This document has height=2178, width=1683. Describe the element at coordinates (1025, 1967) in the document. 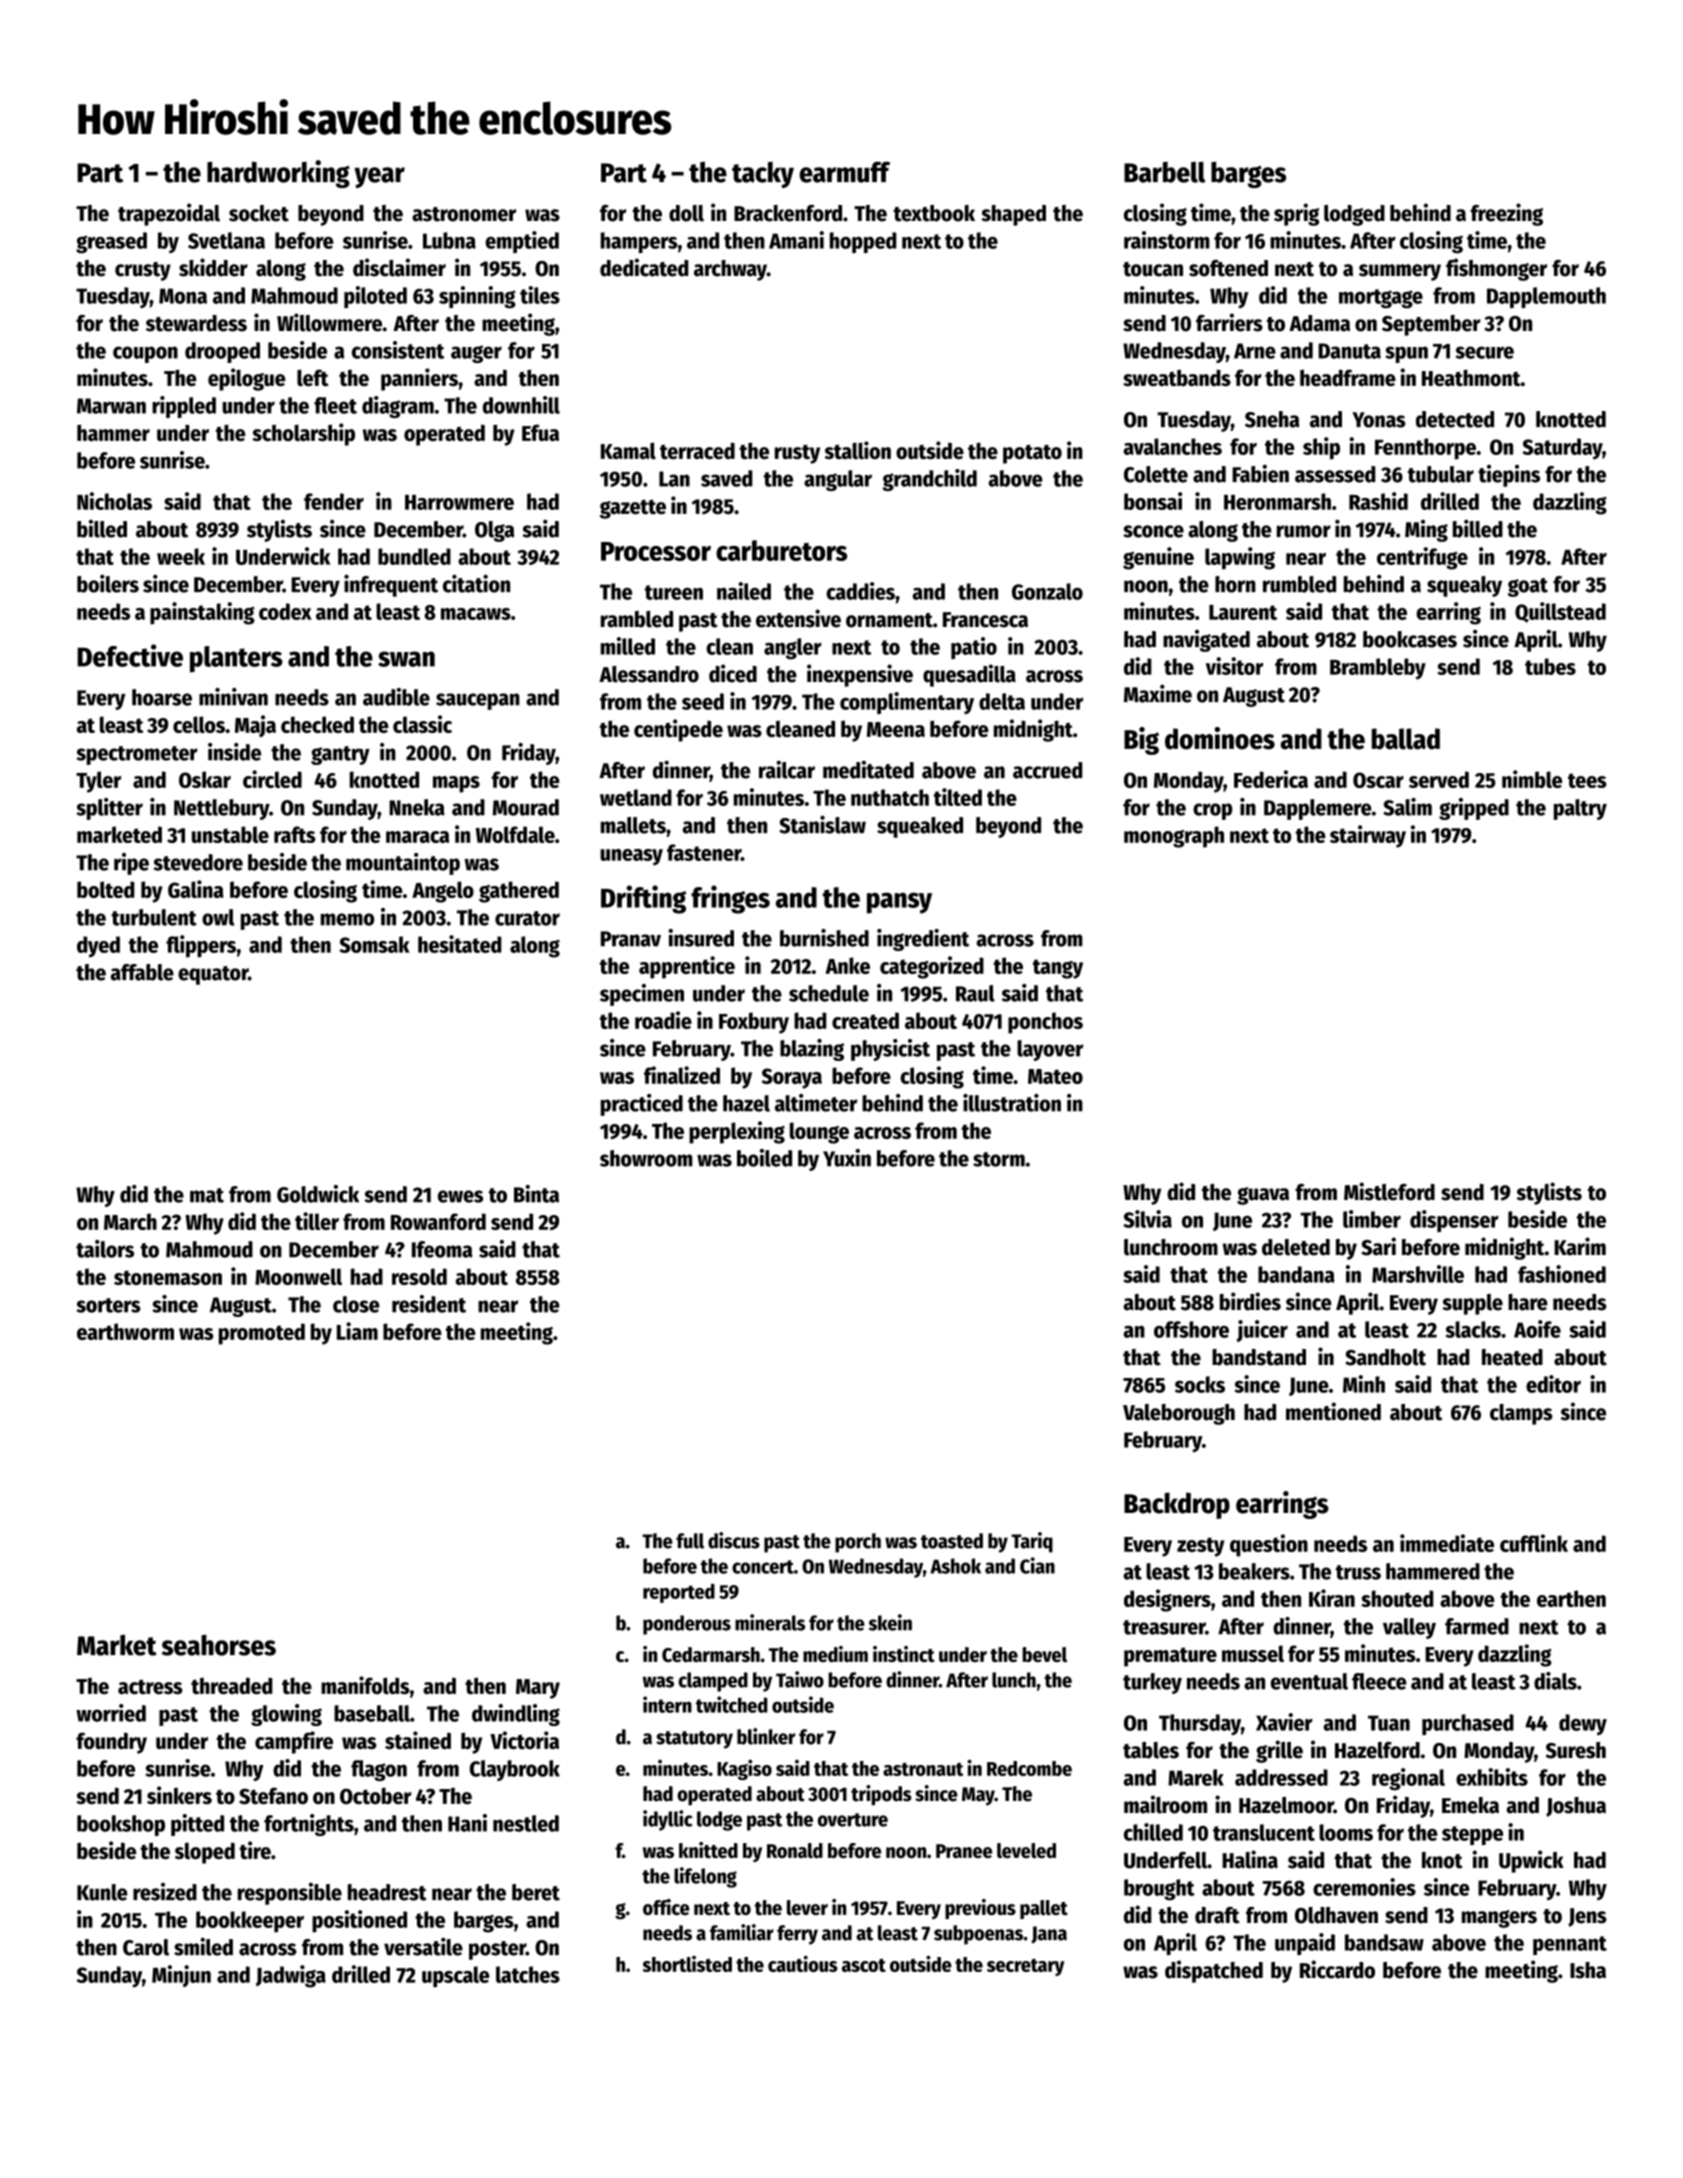

I see `secretary` at that location.
